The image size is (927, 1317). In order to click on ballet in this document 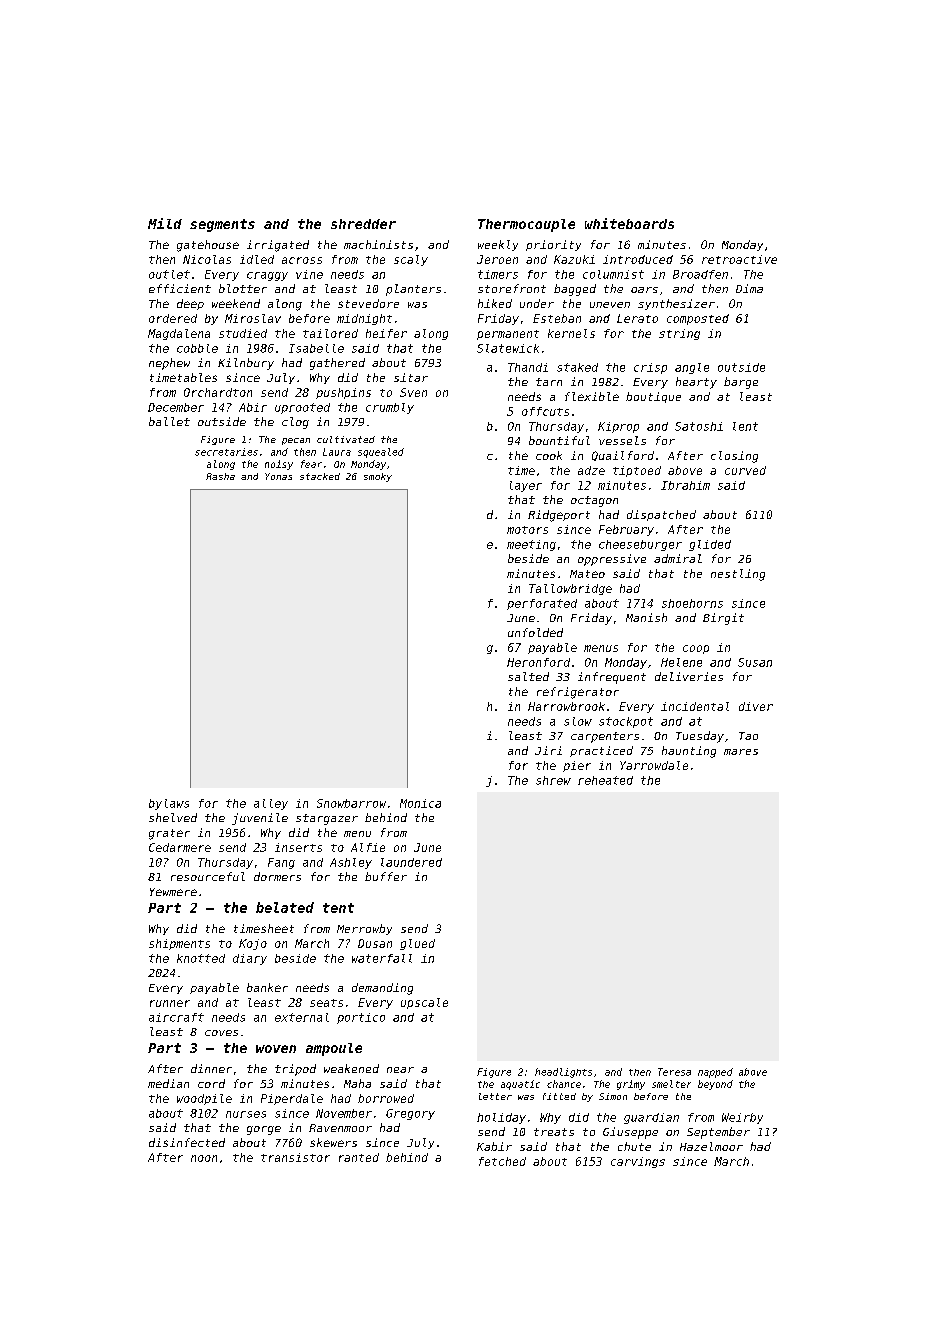, I will do `click(169, 421)`.
